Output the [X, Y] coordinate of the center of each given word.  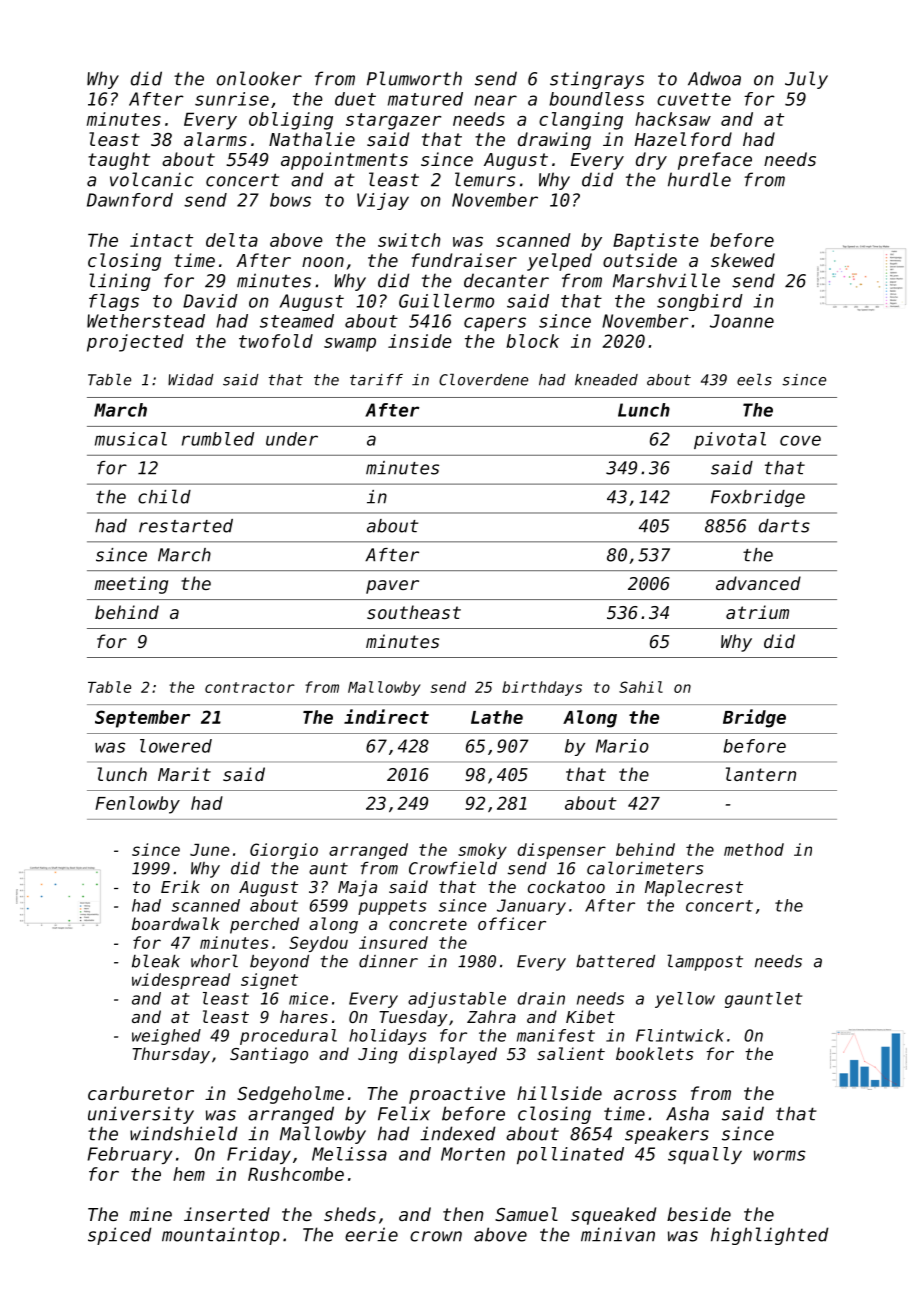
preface [715, 161]
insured [393, 942]
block [532, 341]
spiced [120, 1236]
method [754, 849]
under [292, 439]
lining [120, 282]
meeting [131, 585]
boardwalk [176, 923]
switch [409, 240]
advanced [758, 583]
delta [232, 240]
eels [754, 380]
